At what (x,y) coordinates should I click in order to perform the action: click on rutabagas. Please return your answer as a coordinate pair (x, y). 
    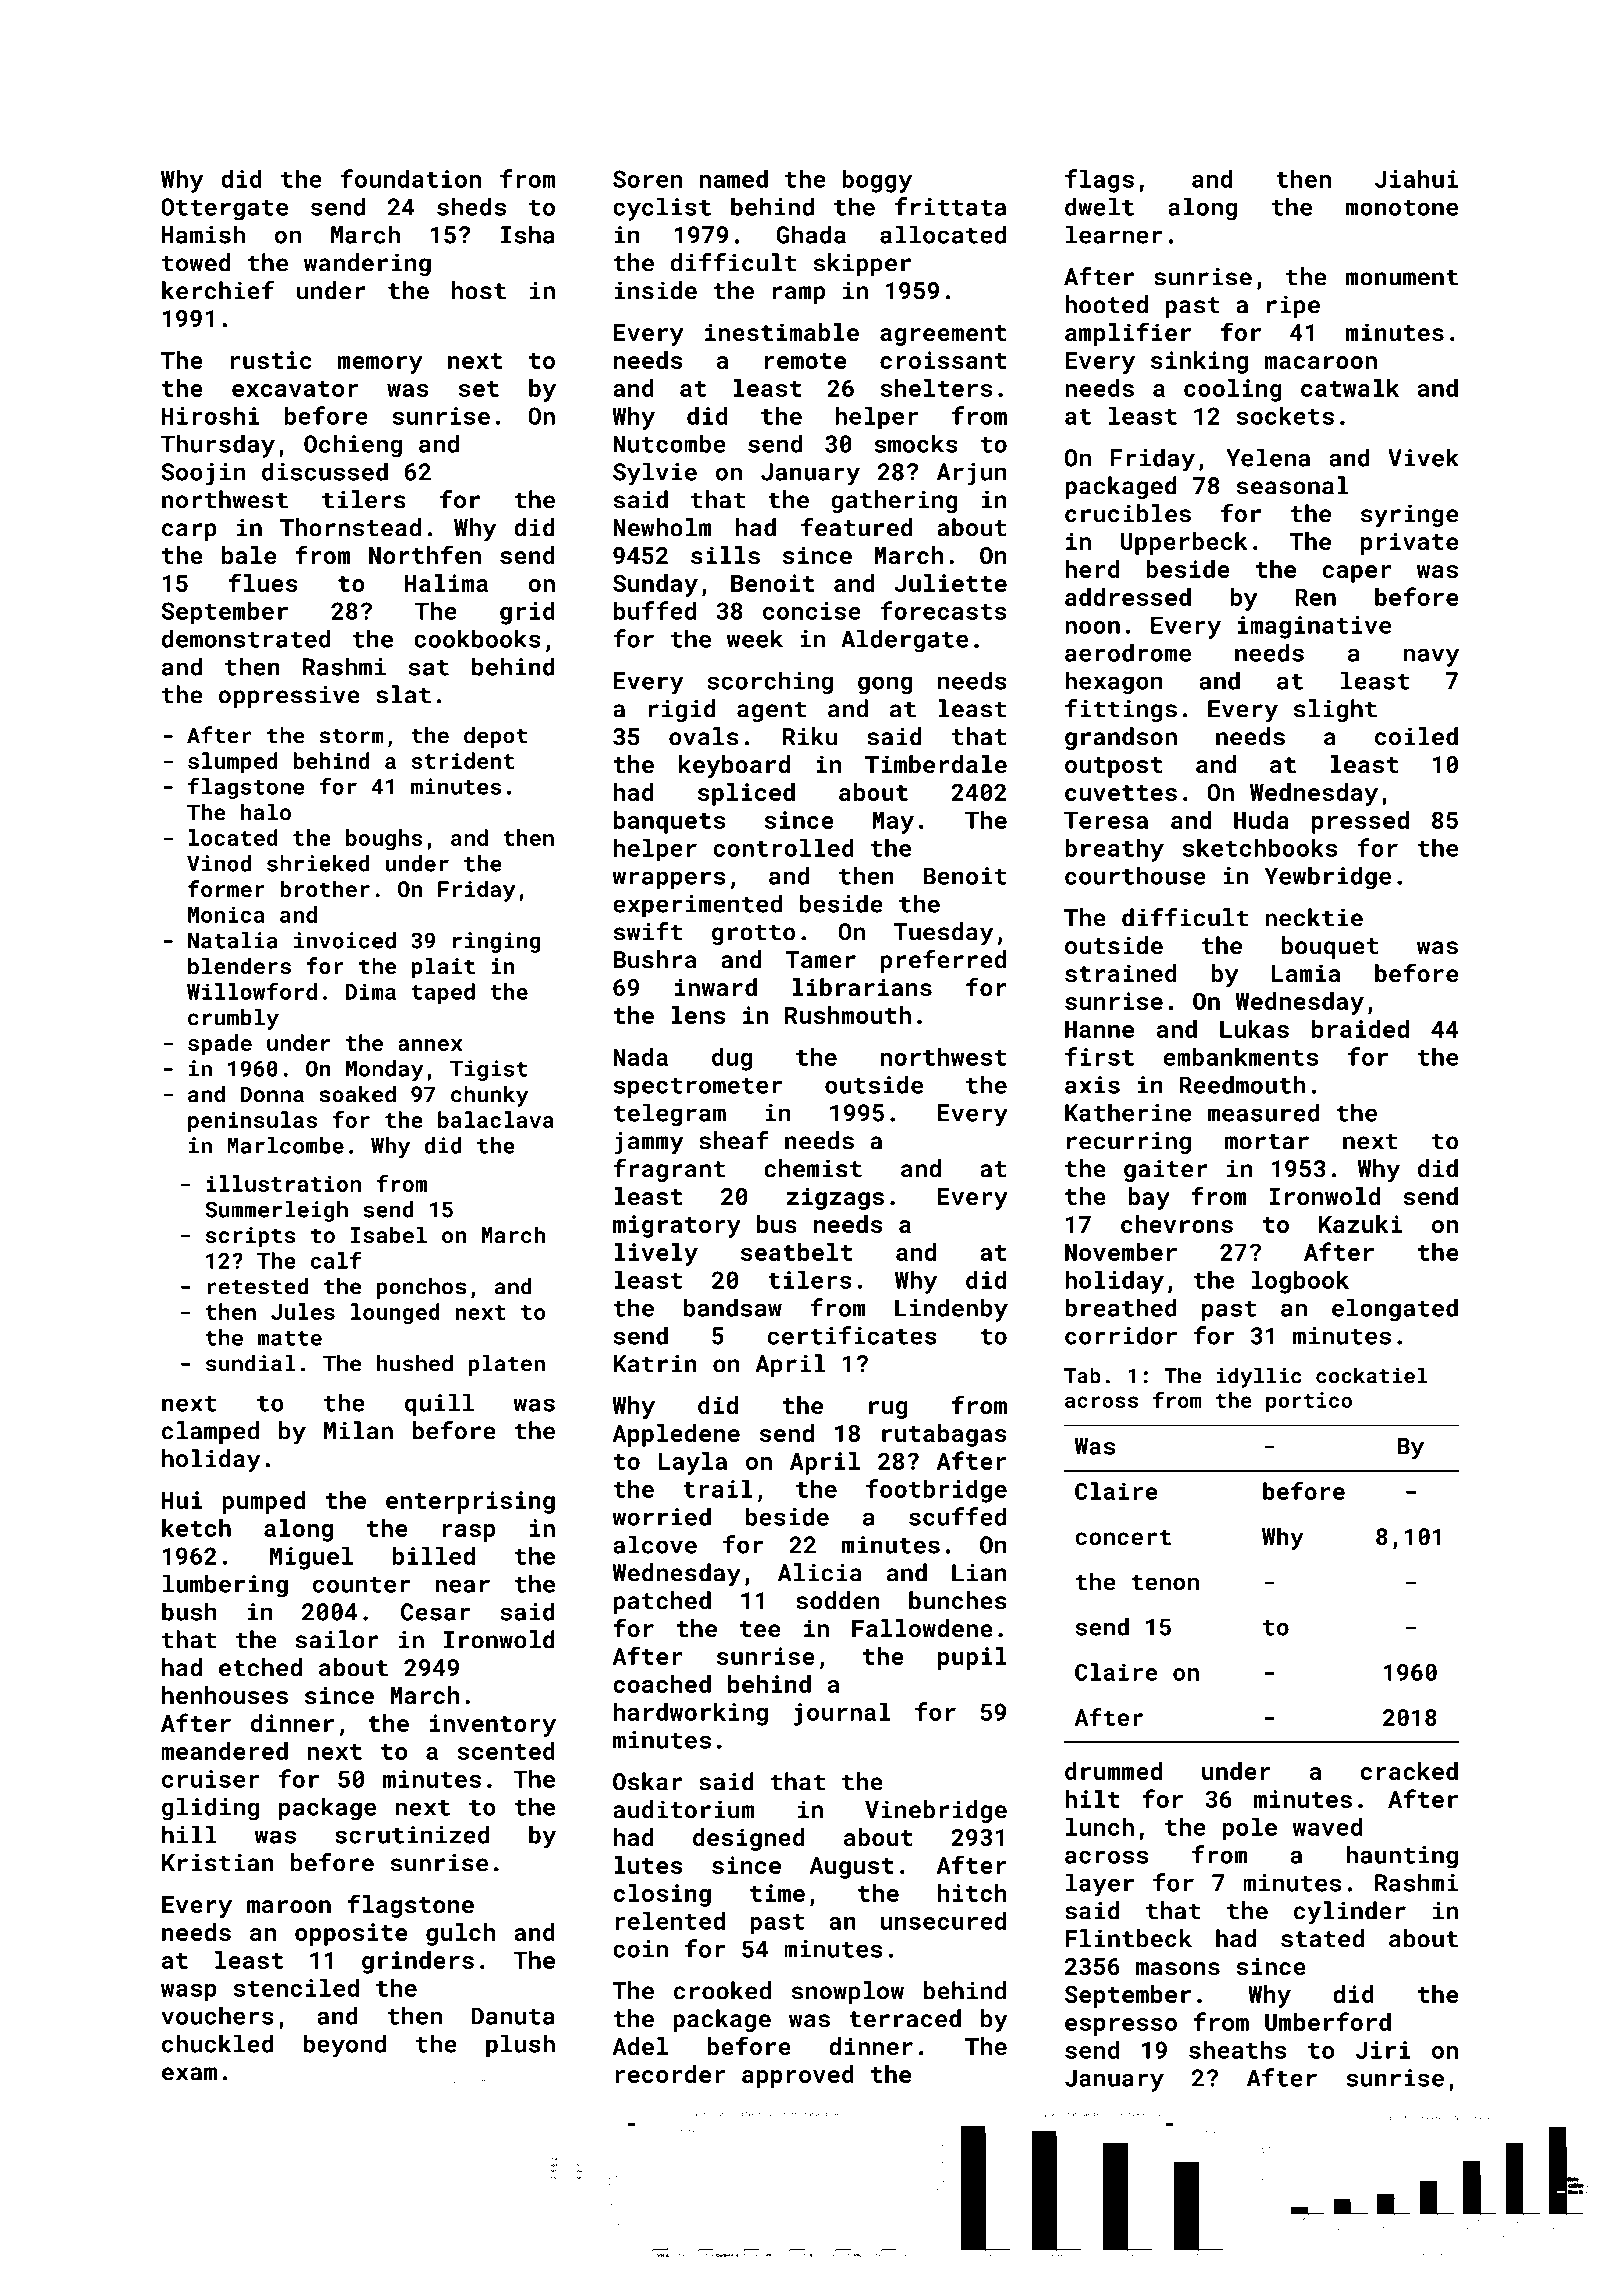
    Looking at the image, I should click on (944, 1435).
